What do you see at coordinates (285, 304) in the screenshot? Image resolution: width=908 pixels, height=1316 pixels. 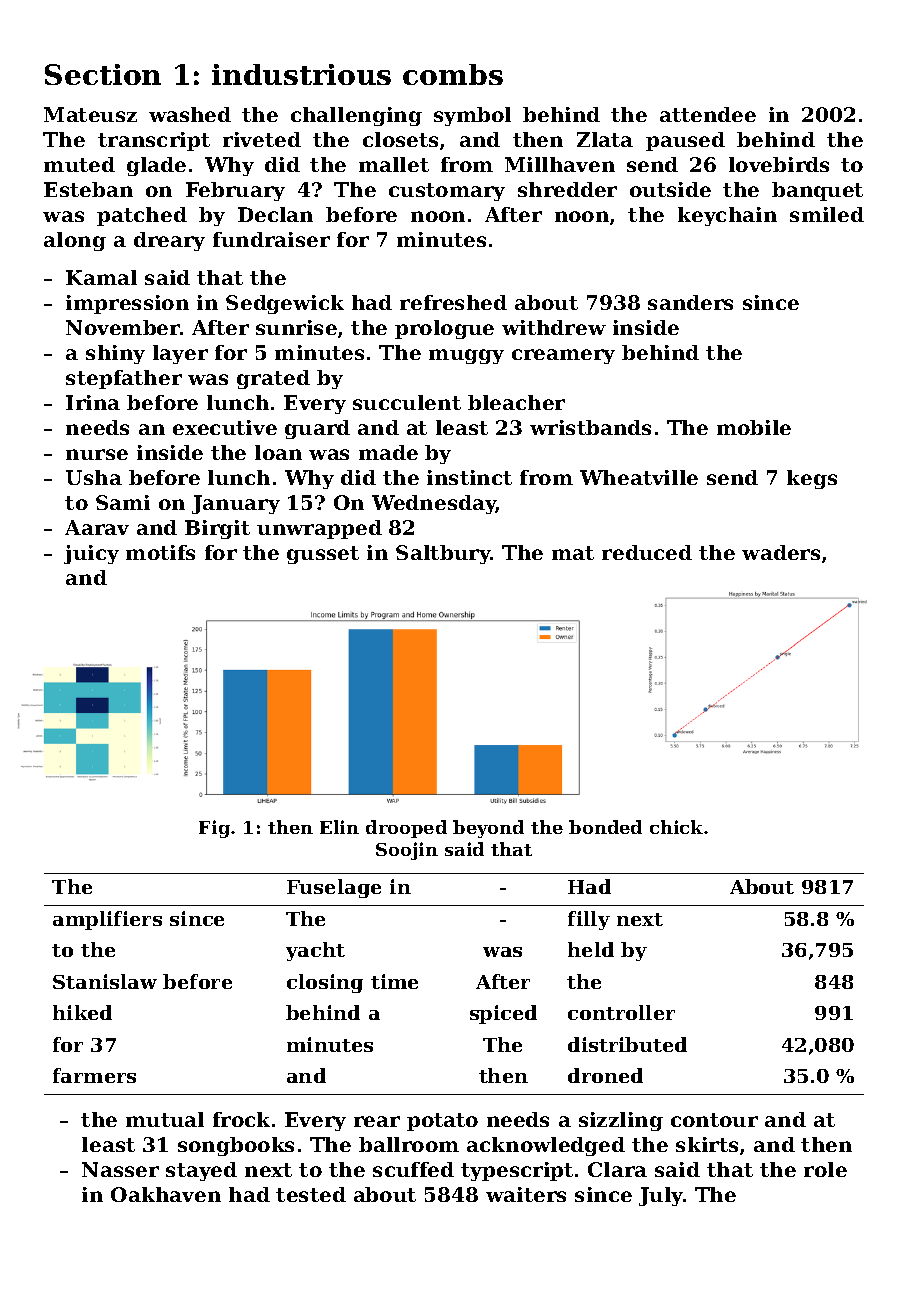 I see `Sedgewick` at bounding box center [285, 304].
